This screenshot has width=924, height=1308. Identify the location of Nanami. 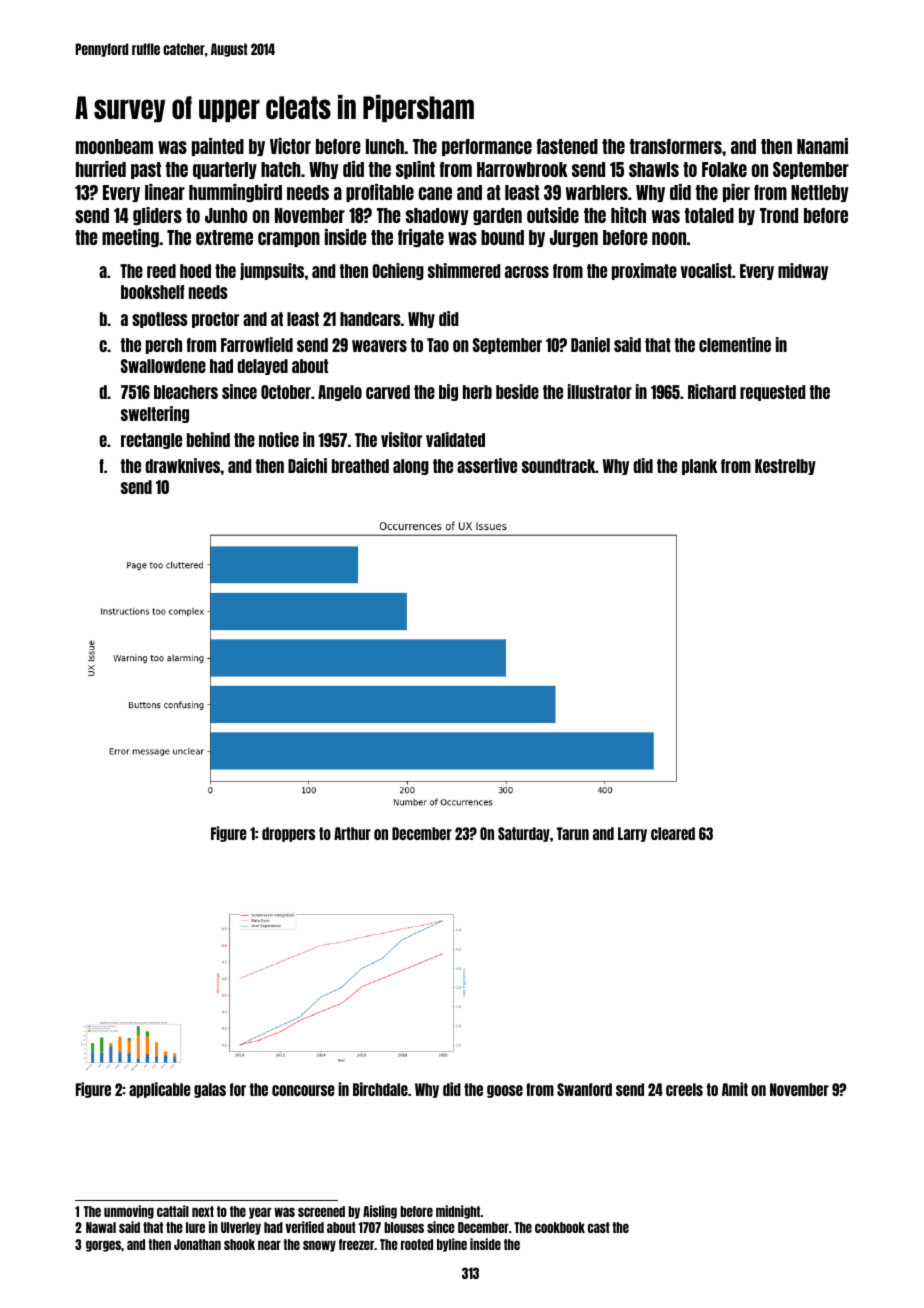
(822, 146).
